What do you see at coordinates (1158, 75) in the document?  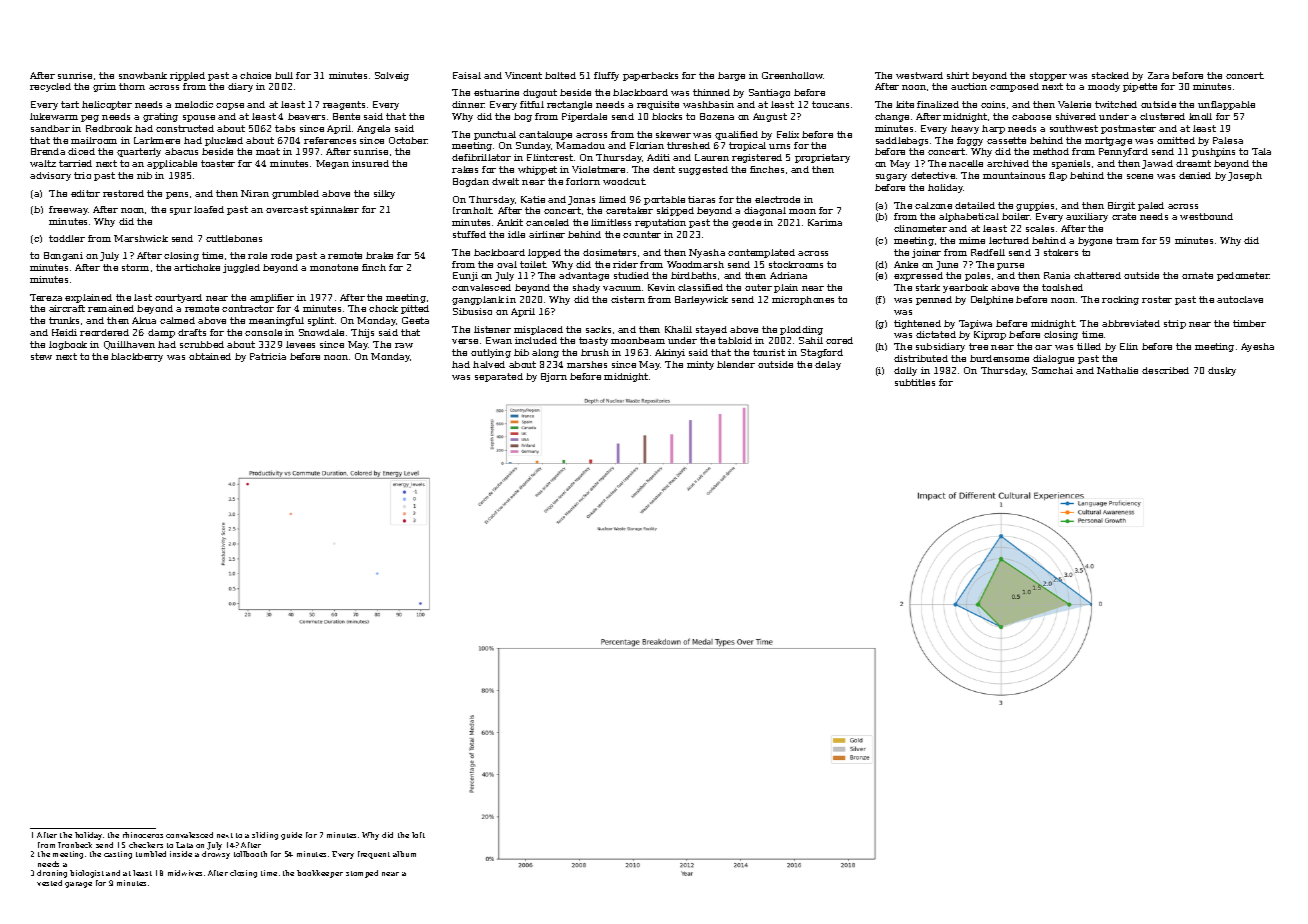 I see `Zara` at bounding box center [1158, 75].
